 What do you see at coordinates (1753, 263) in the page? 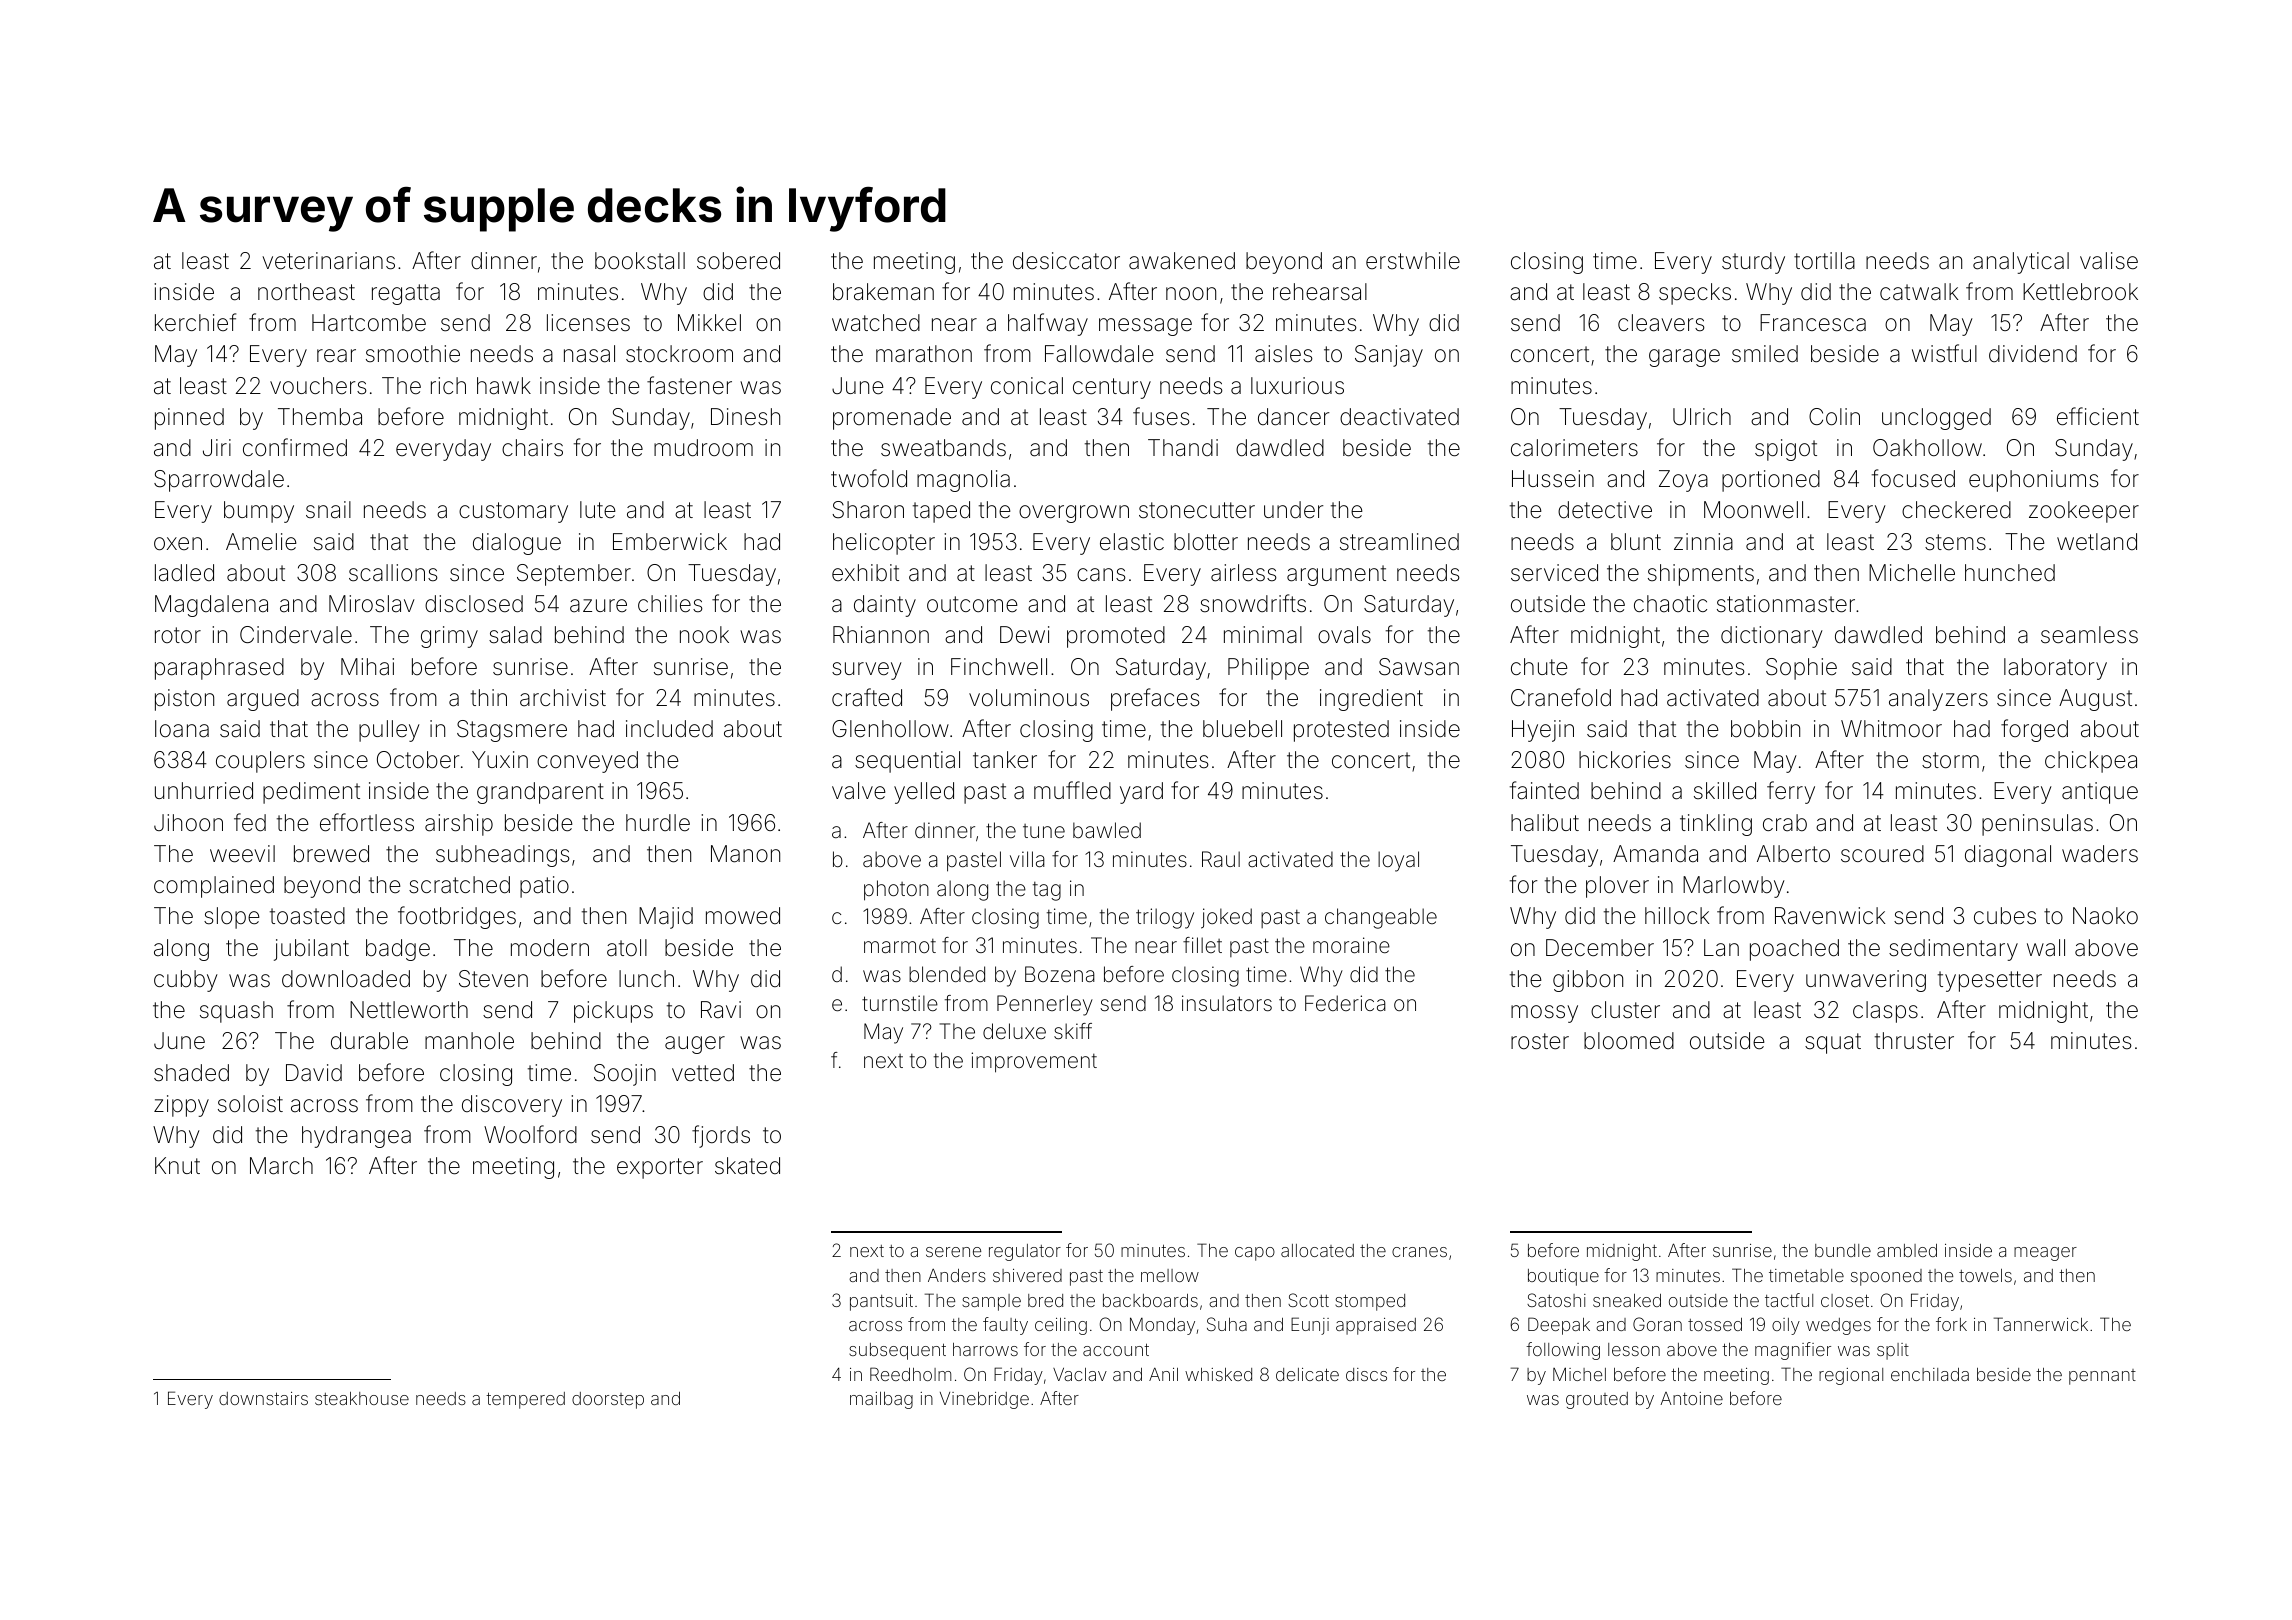
I see `sturdy` at bounding box center [1753, 263].
